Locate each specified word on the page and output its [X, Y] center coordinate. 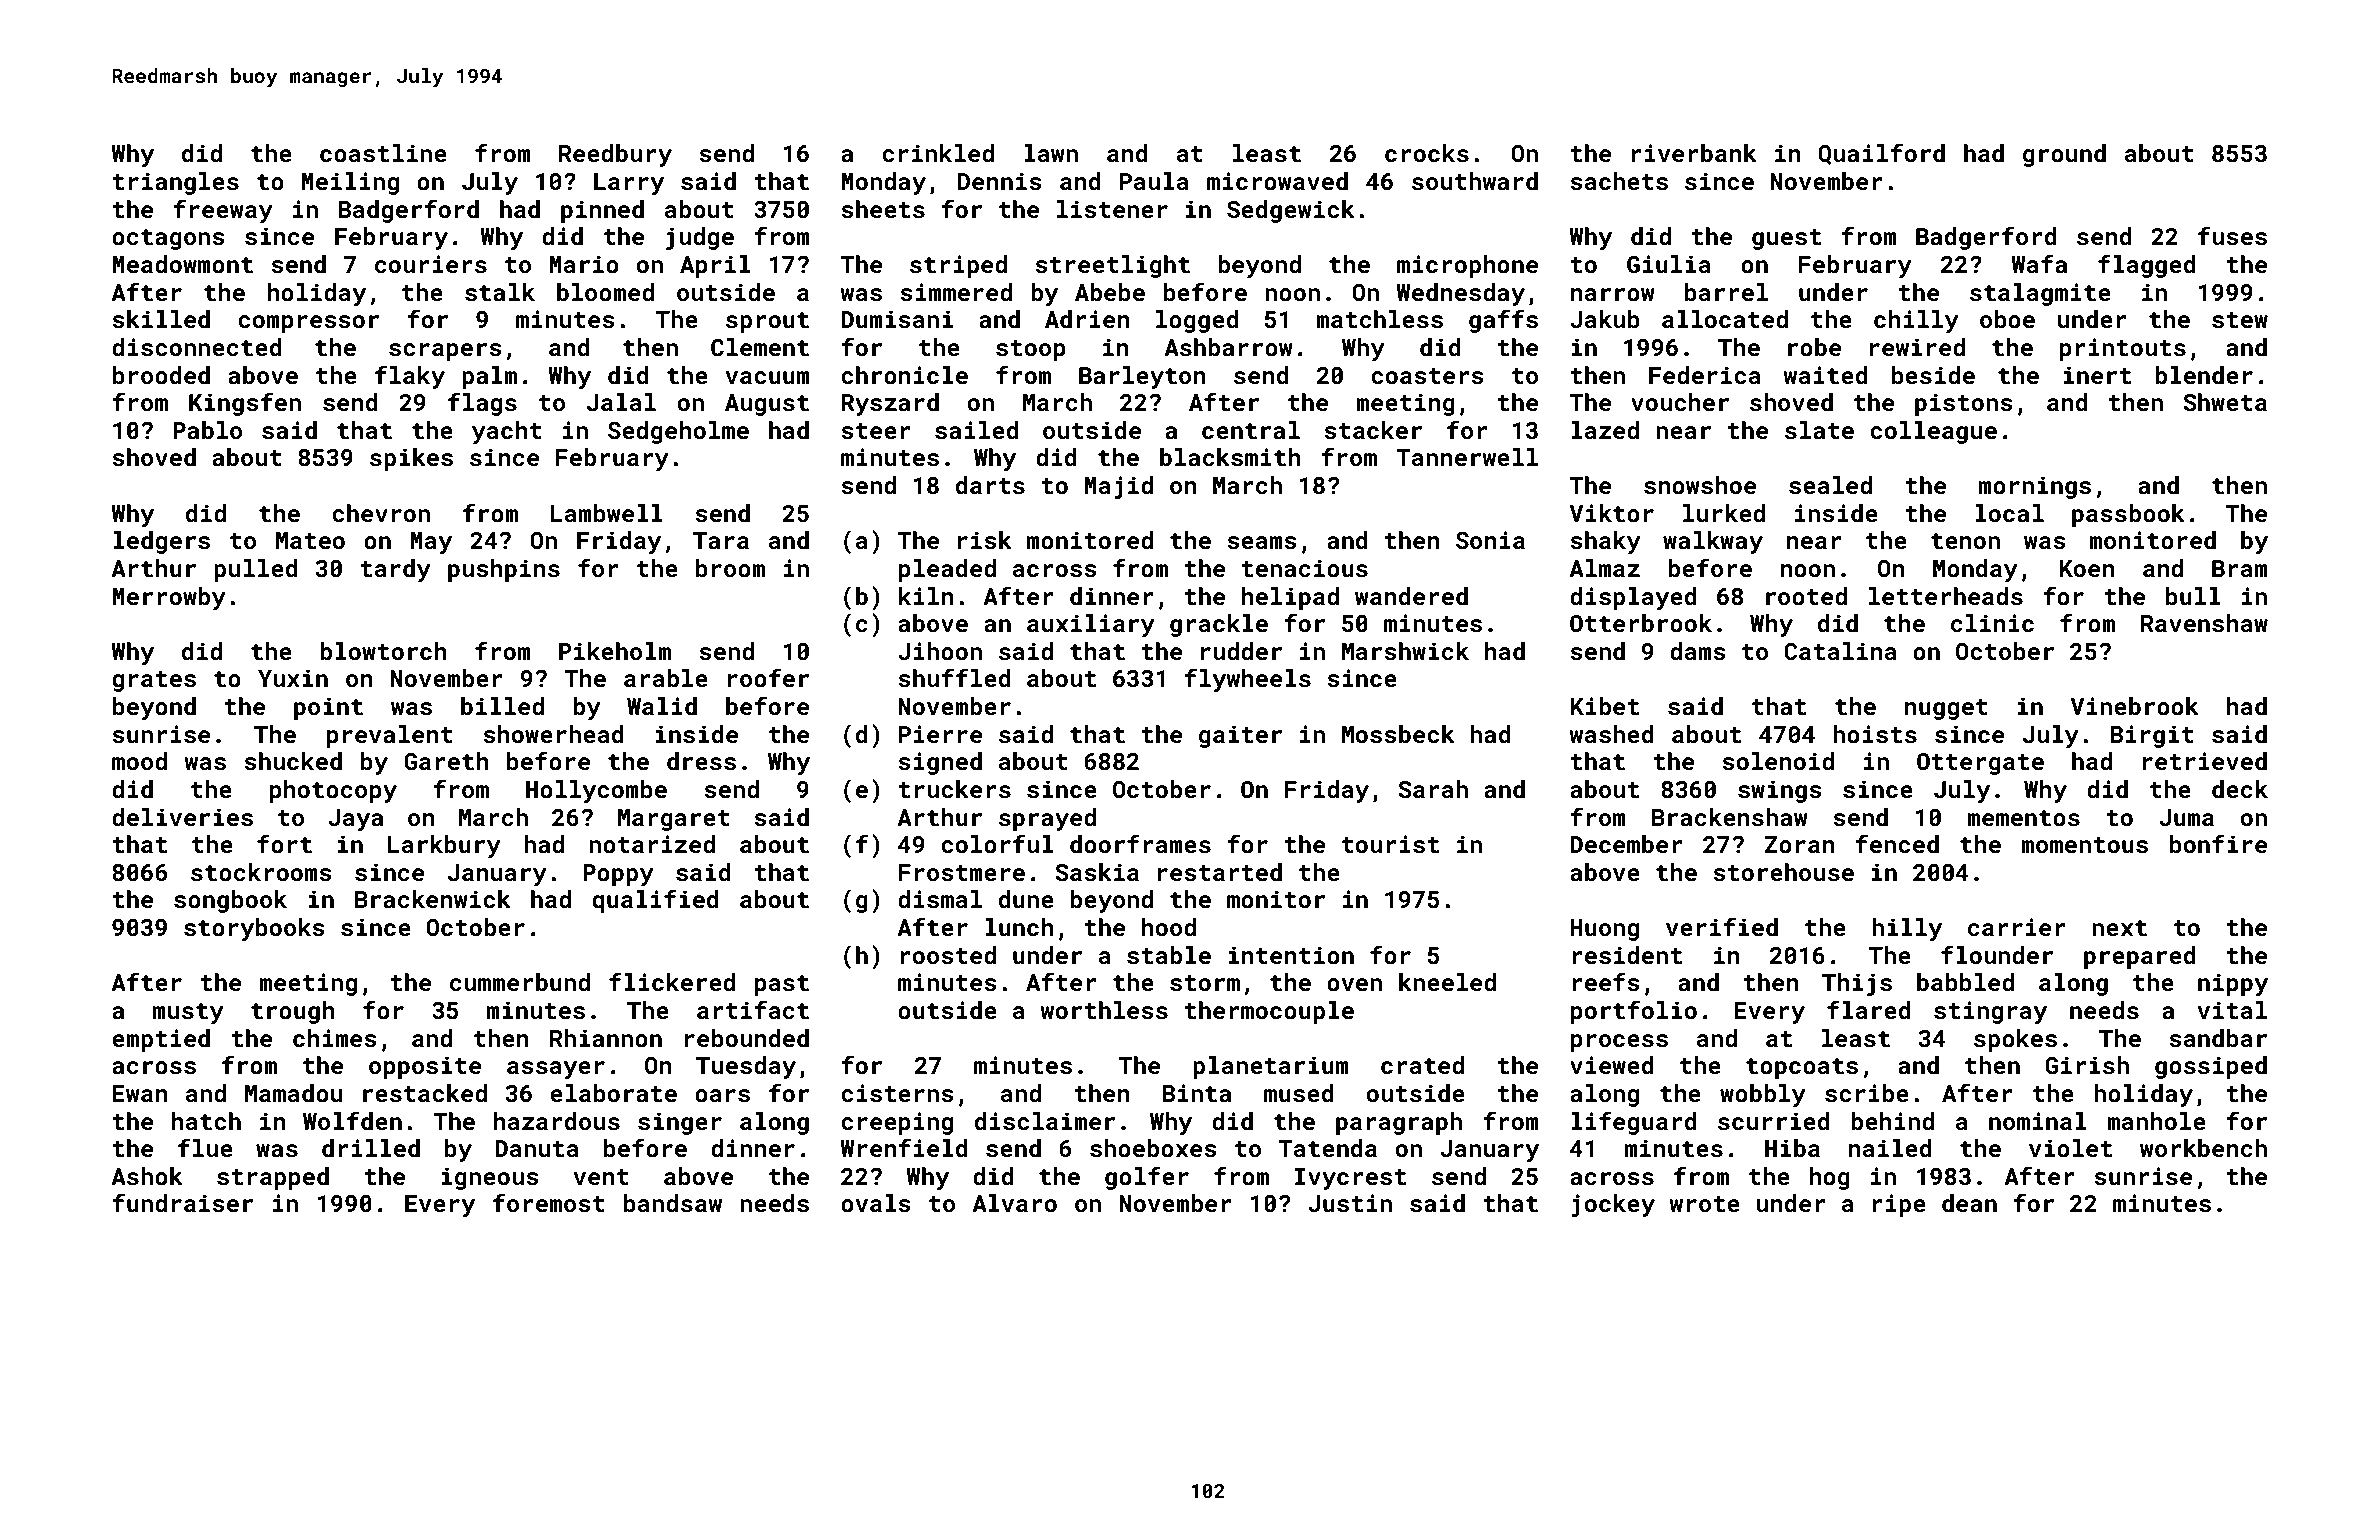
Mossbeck [1398, 734]
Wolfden [352, 1120]
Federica [1705, 375]
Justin [1350, 1203]
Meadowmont [182, 264]
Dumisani [897, 319]
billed [502, 706]
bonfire [2218, 843]
